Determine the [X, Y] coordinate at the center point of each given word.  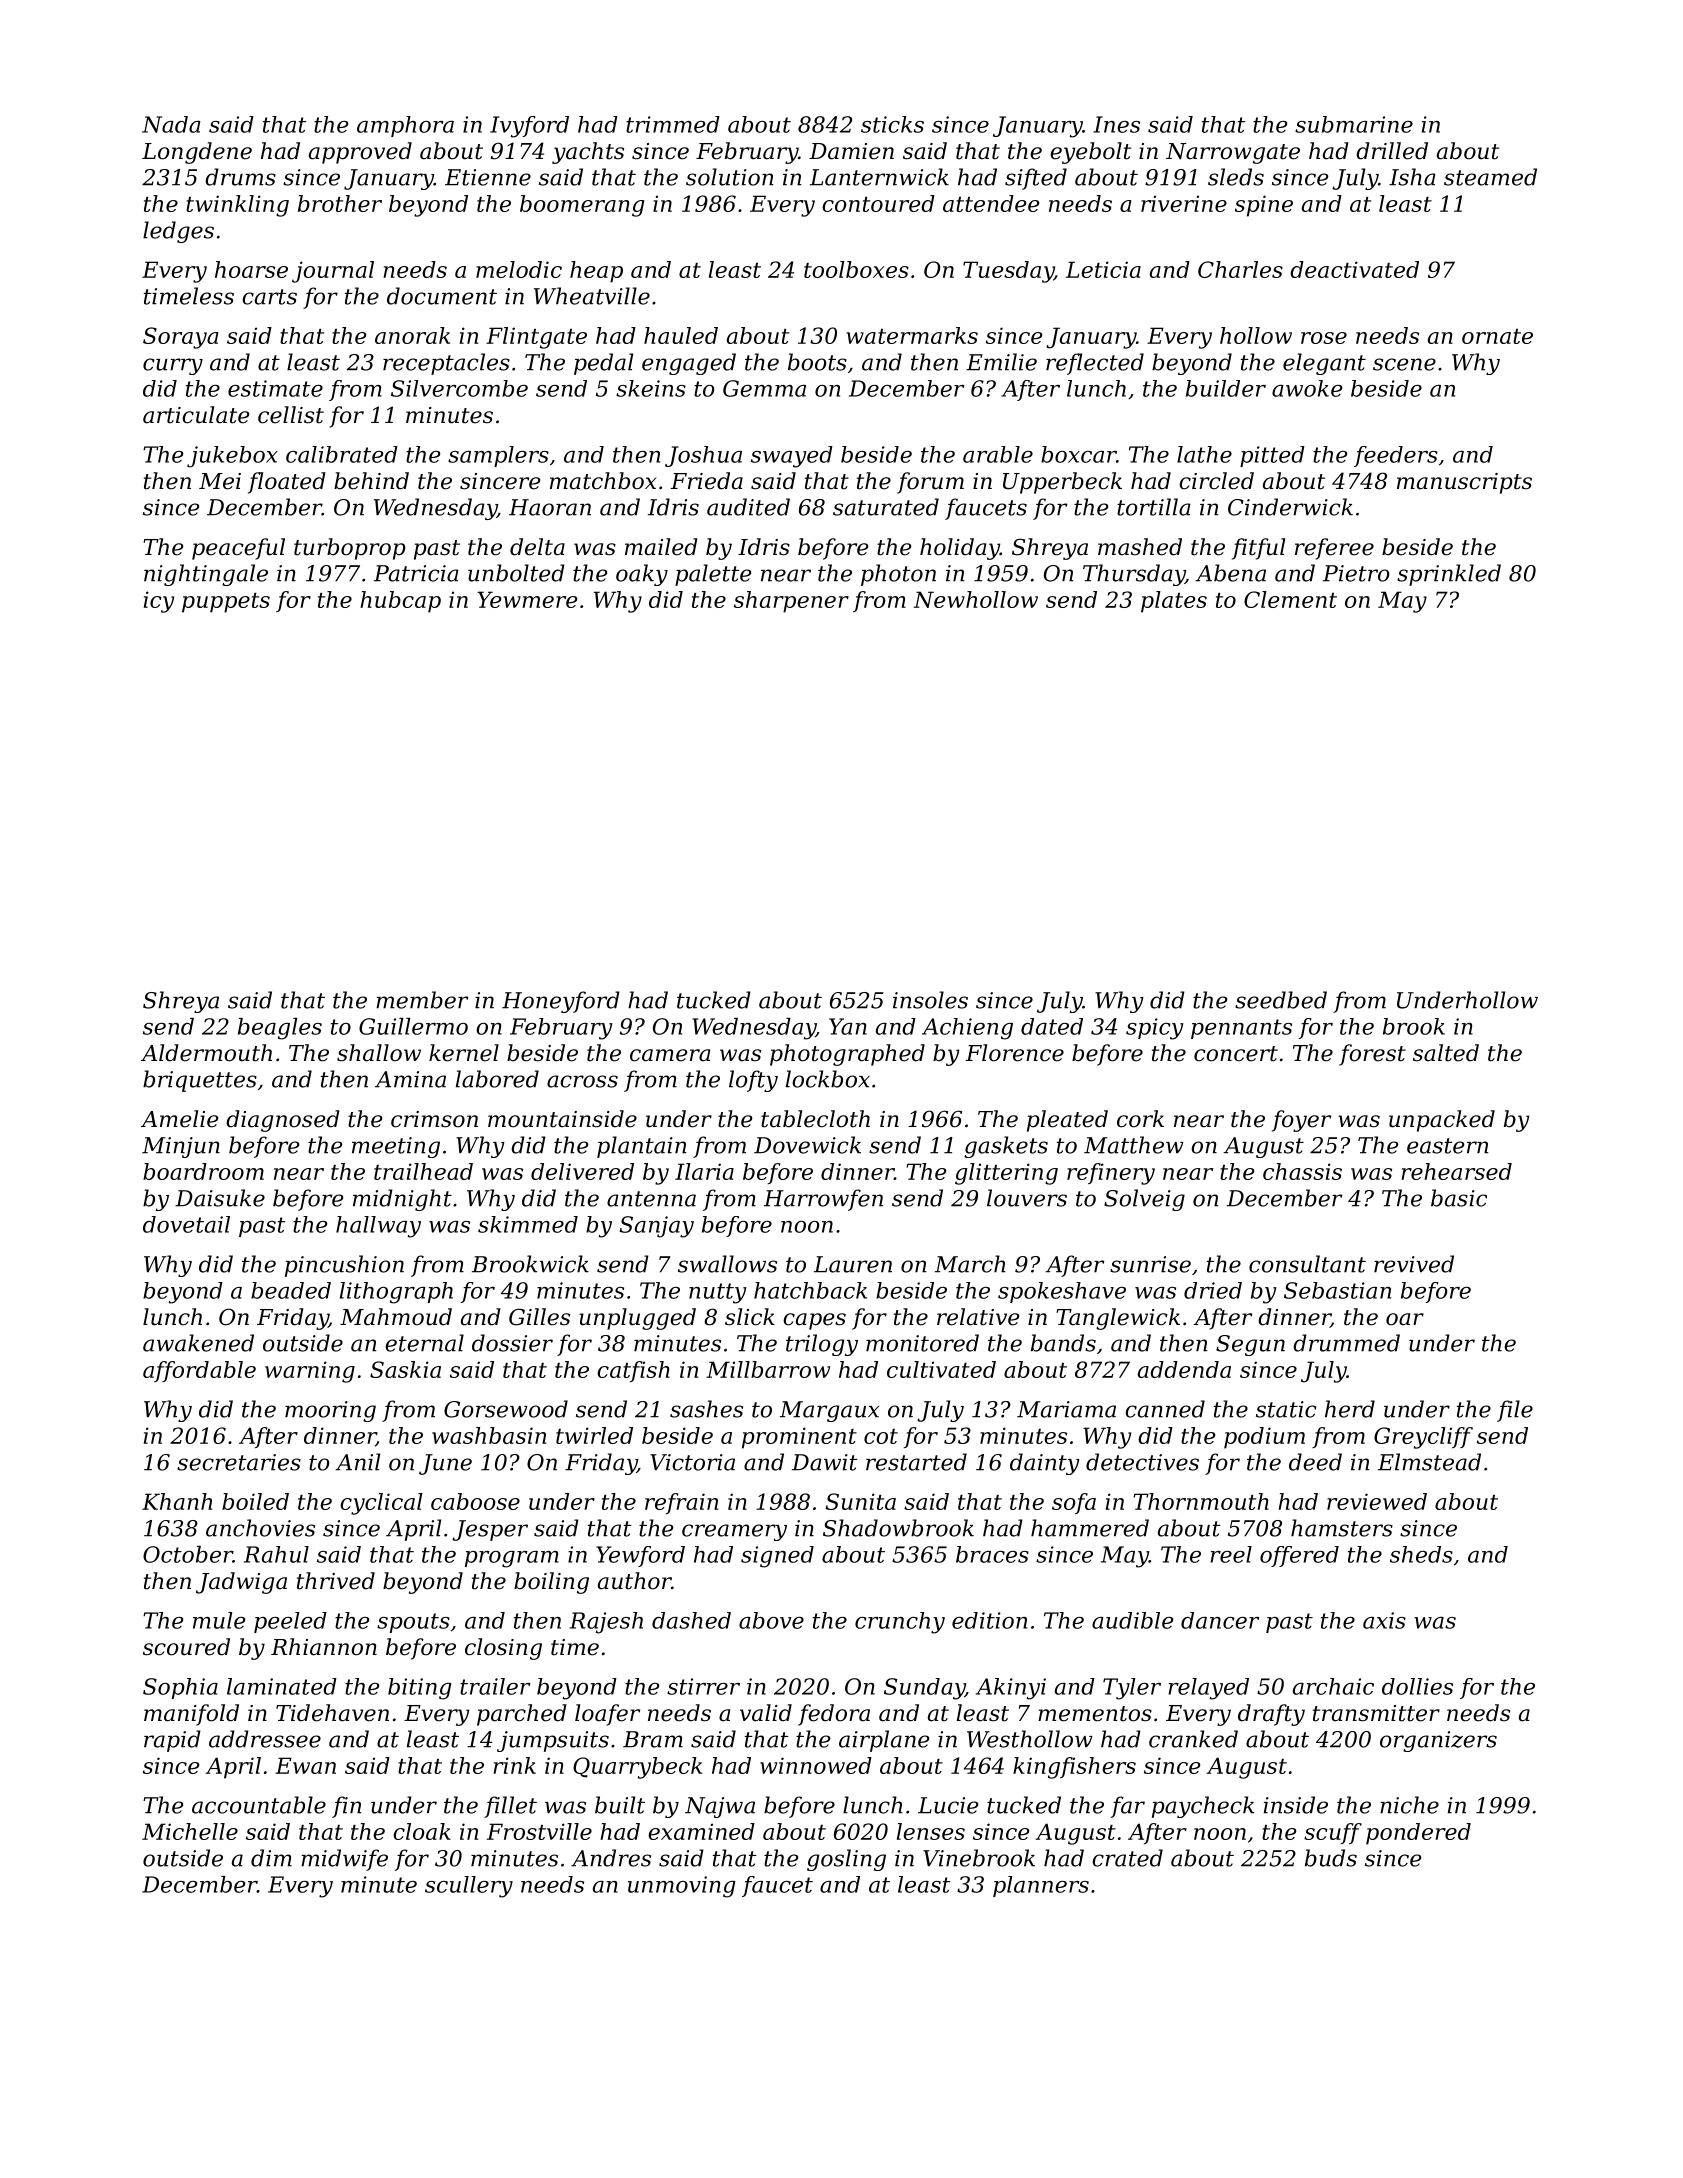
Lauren [853, 1264]
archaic [1333, 1686]
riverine [1184, 203]
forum [930, 483]
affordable [199, 1371]
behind [371, 481]
